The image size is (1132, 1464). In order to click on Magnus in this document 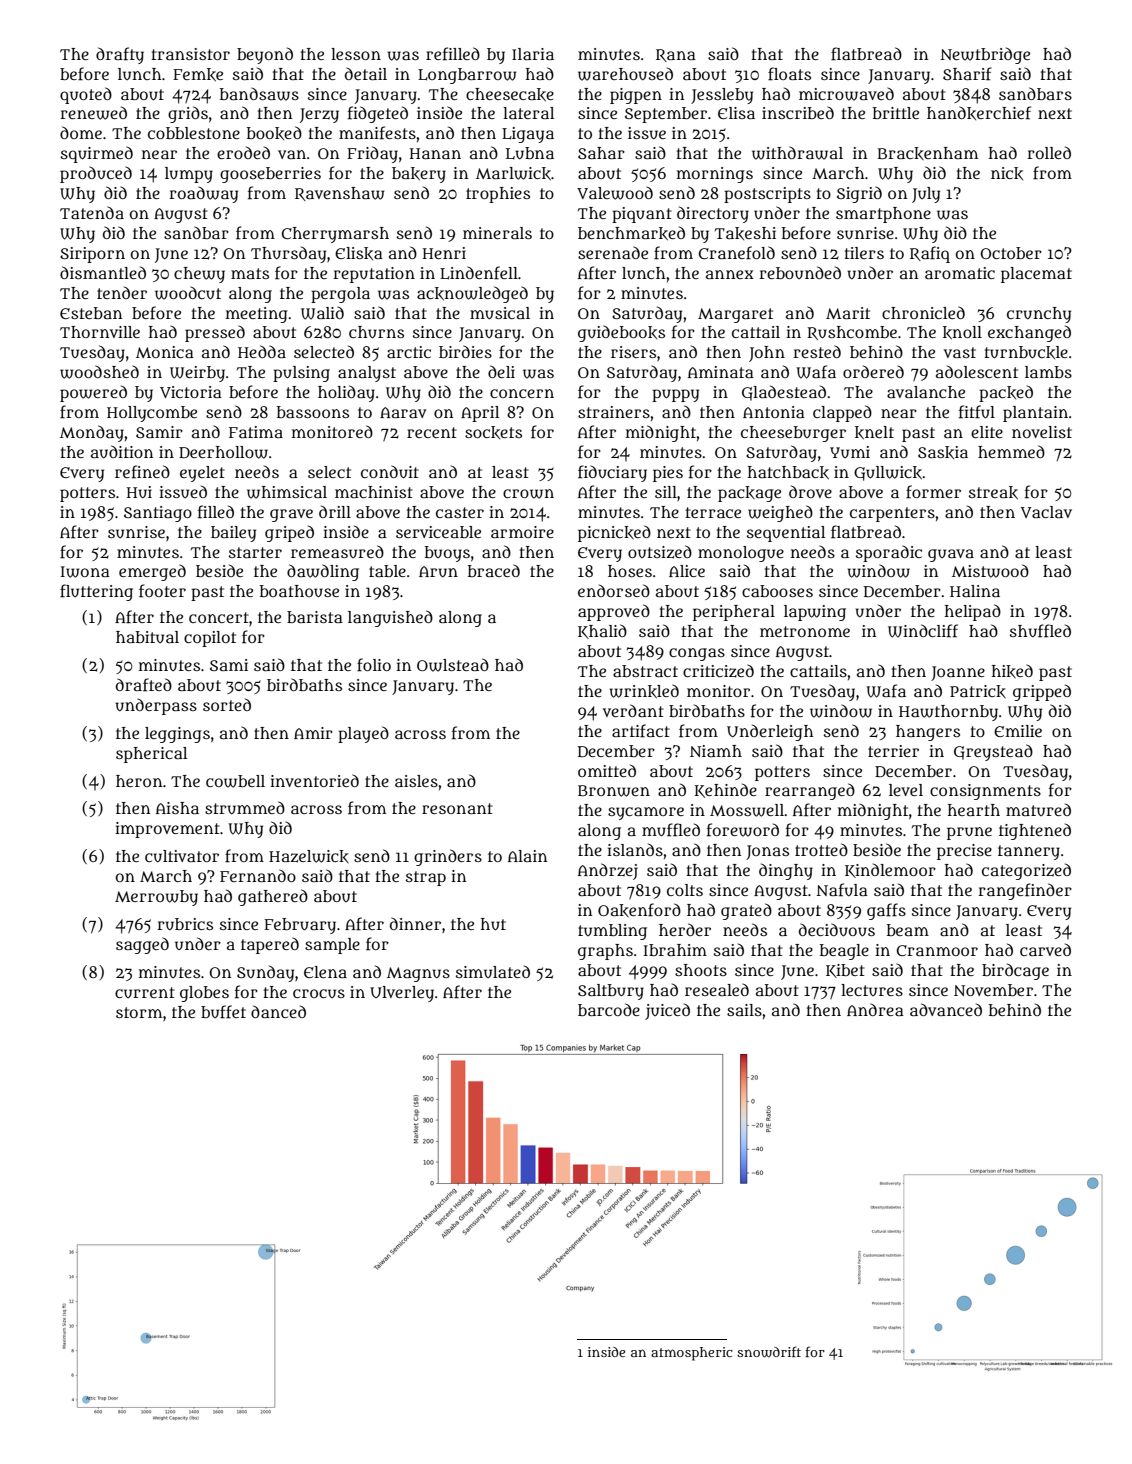, I will do `click(418, 974)`.
